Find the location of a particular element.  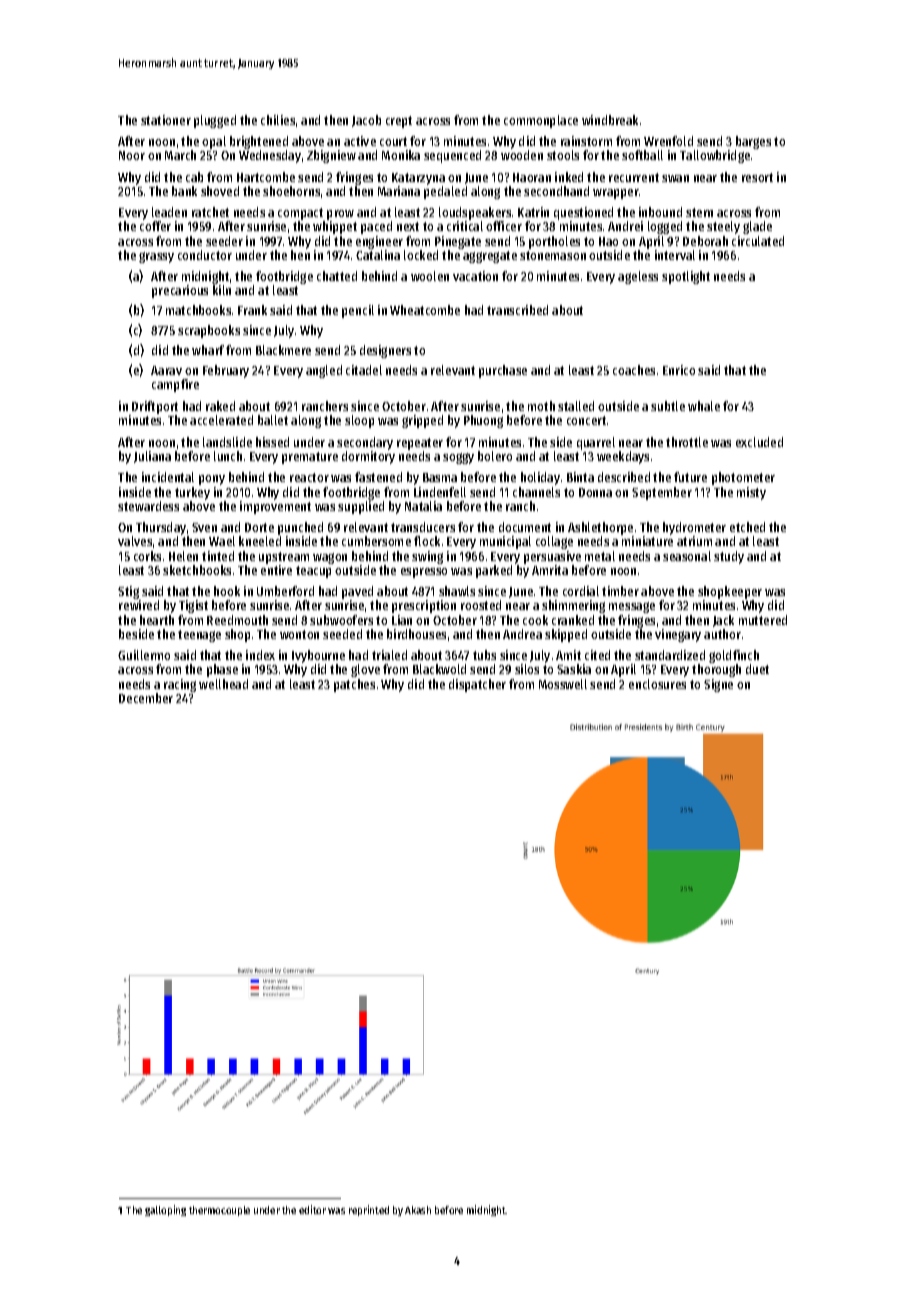

Mosswell is located at coordinates (563, 684).
